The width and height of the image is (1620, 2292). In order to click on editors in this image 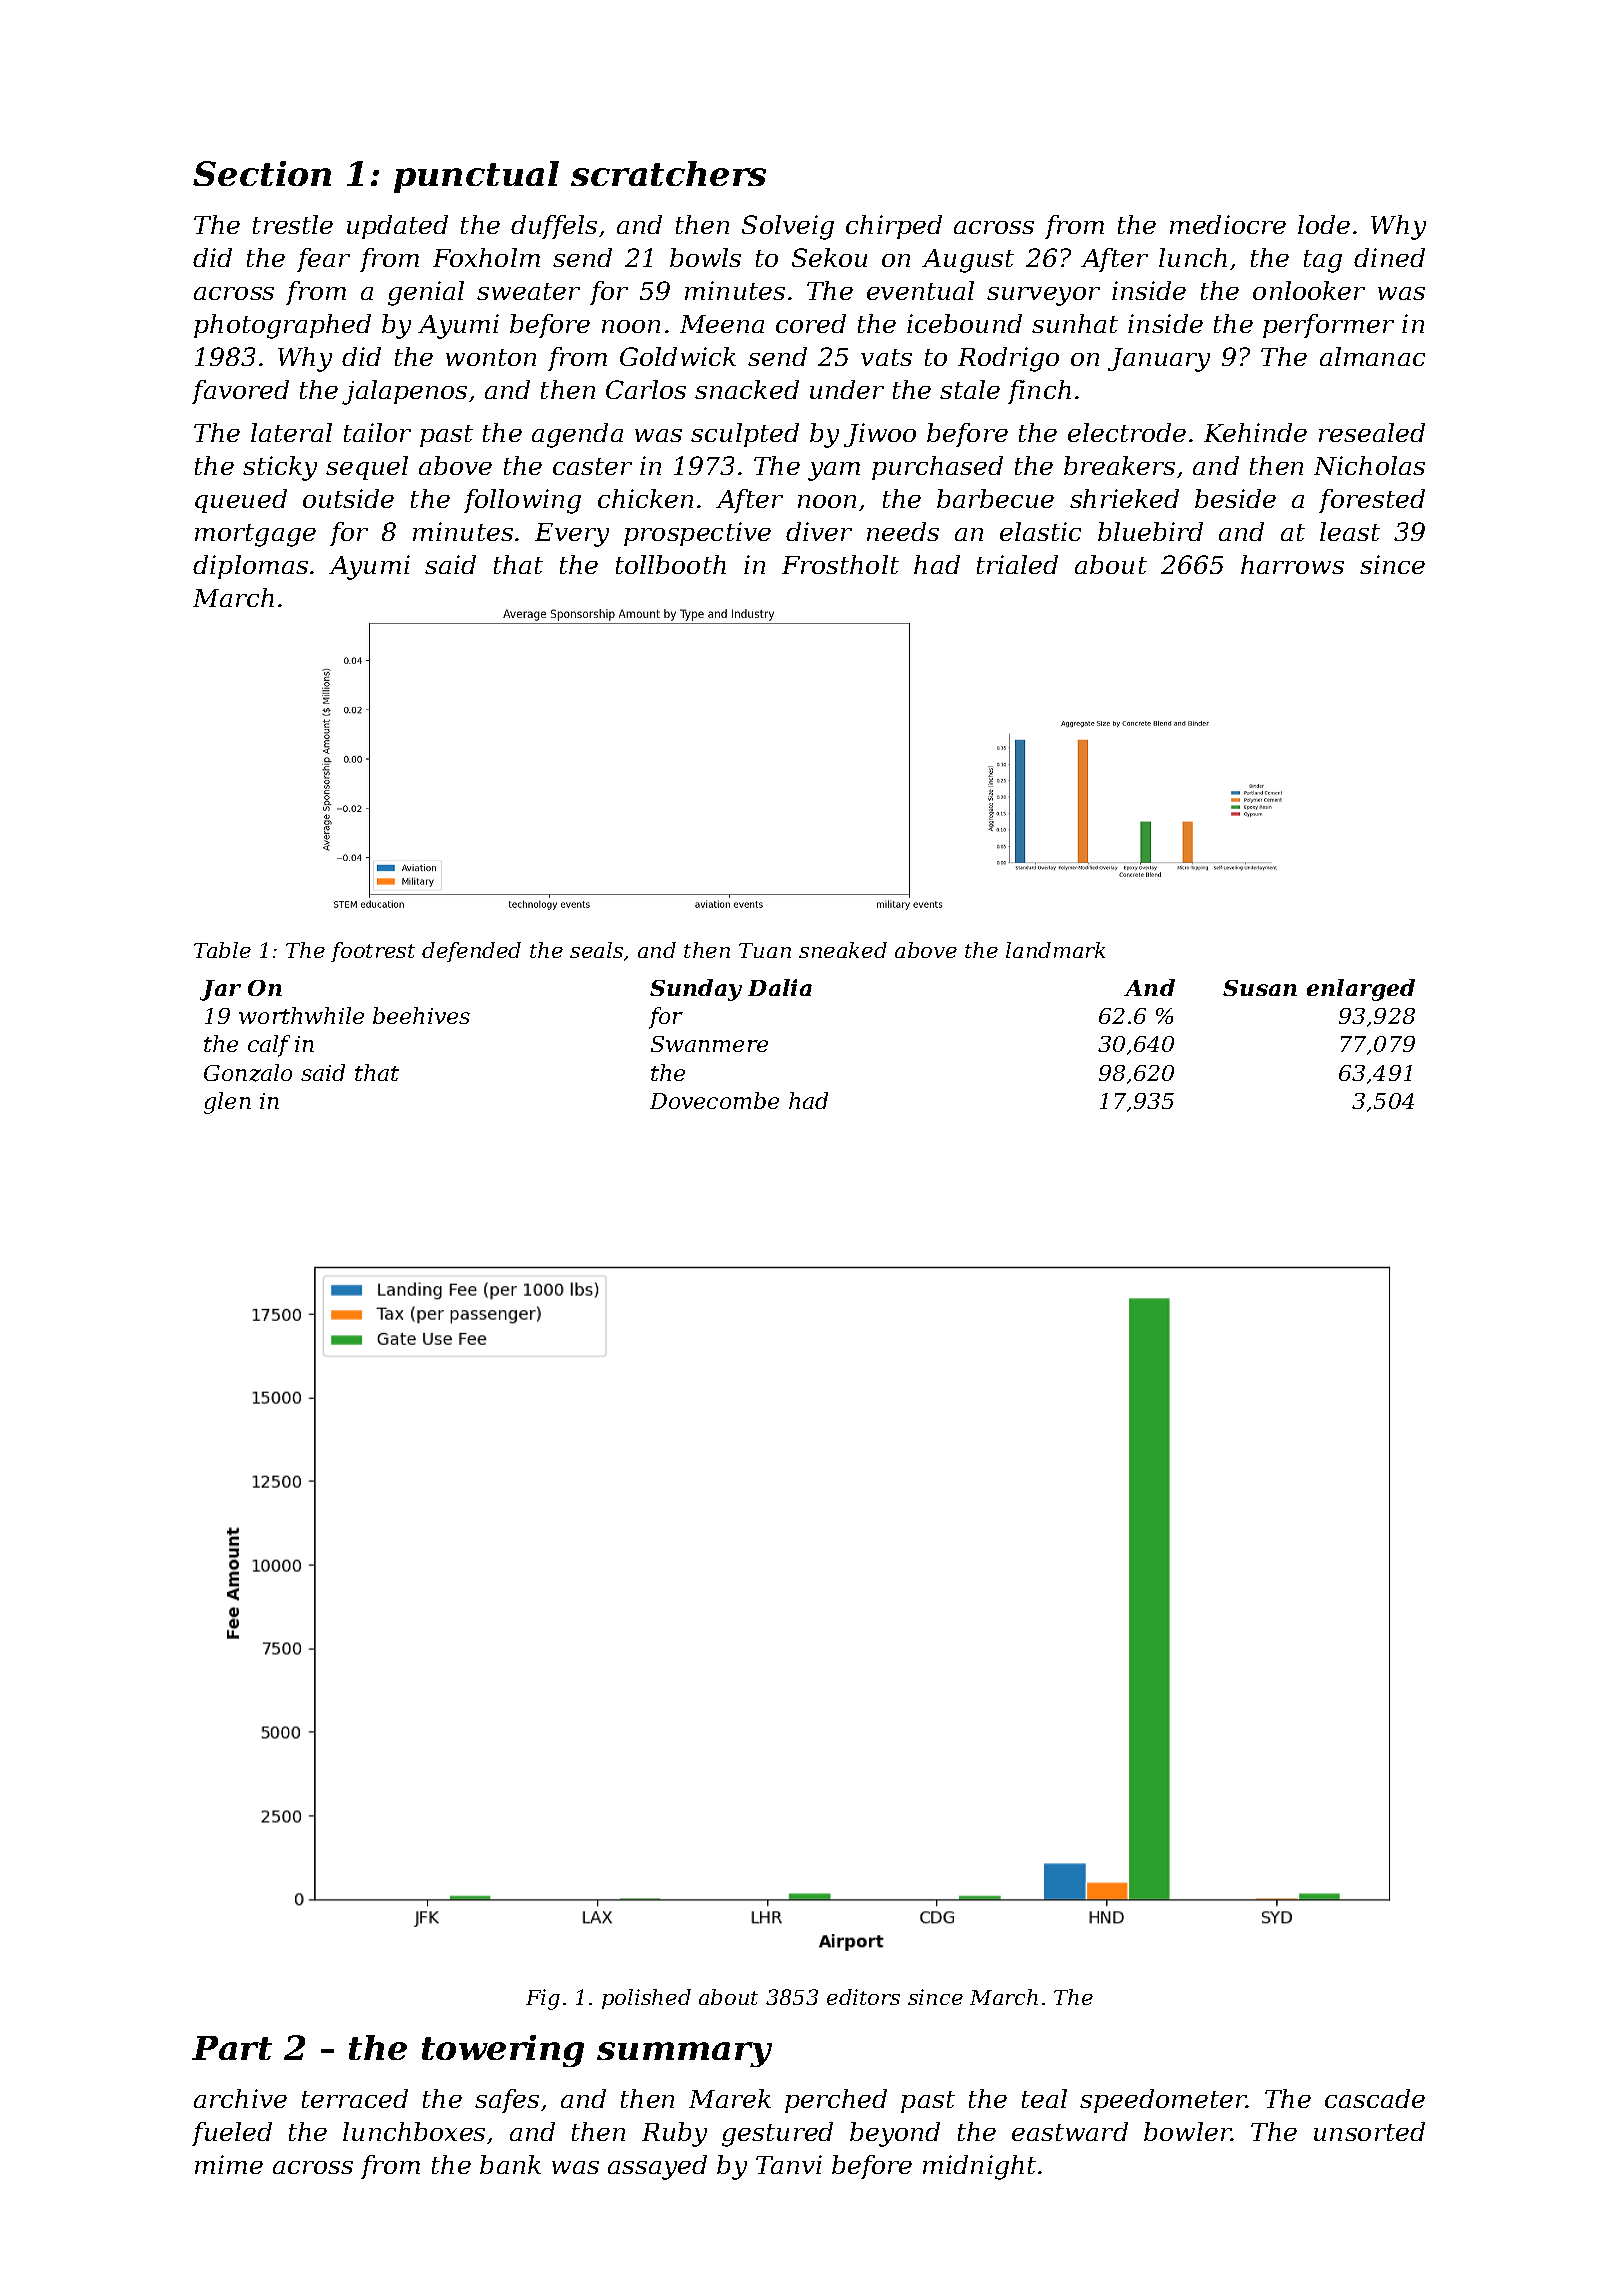, I will do `click(863, 1997)`.
